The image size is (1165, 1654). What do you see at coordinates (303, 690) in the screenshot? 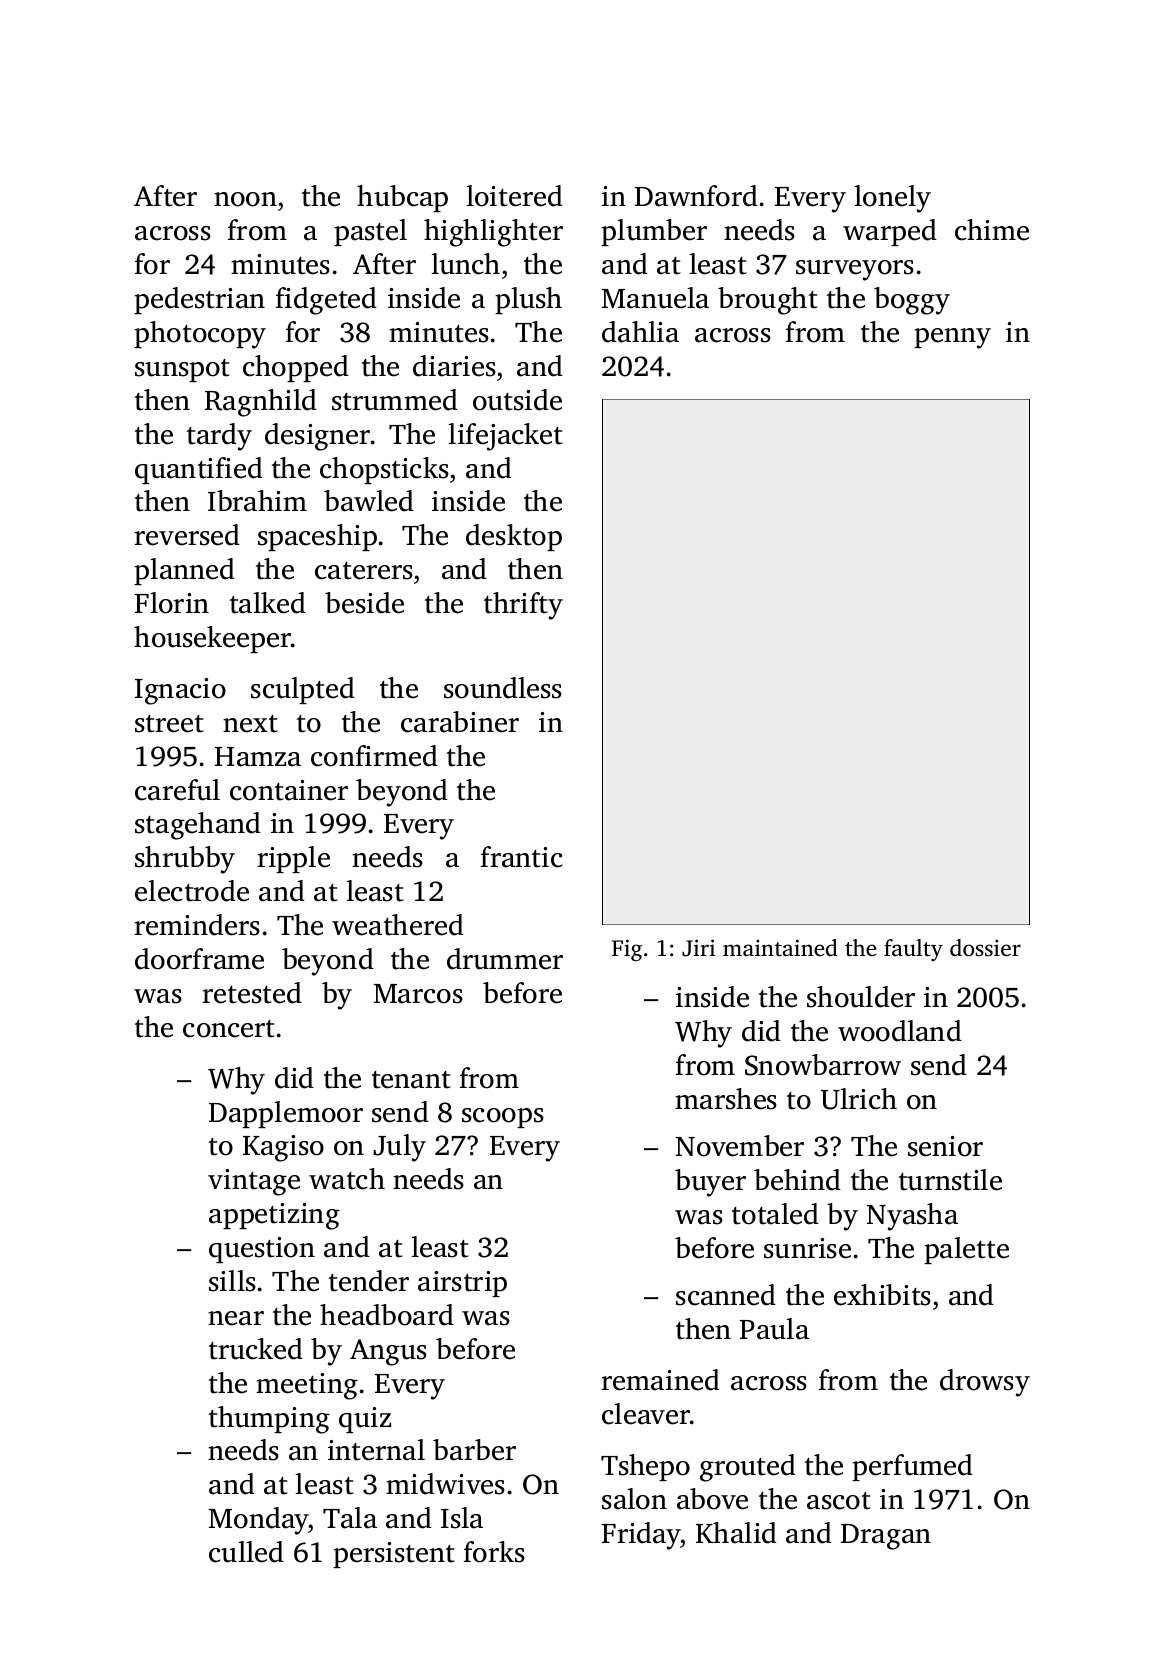
I see `sculpted` at bounding box center [303, 690].
